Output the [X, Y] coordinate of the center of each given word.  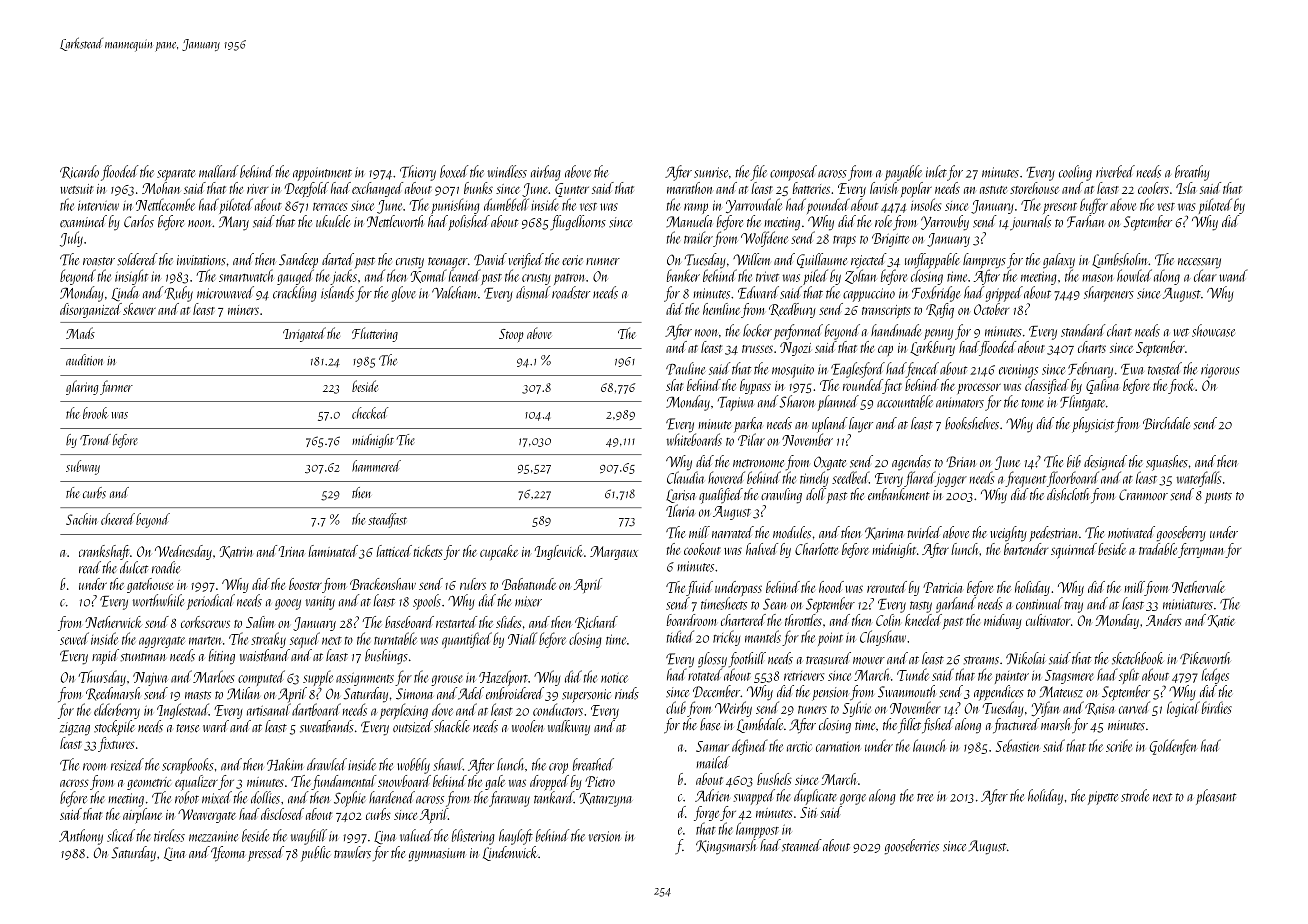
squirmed [1074, 551]
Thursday [102, 678]
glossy [712, 660]
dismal [533, 292]
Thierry [418, 173]
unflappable [932, 261]
